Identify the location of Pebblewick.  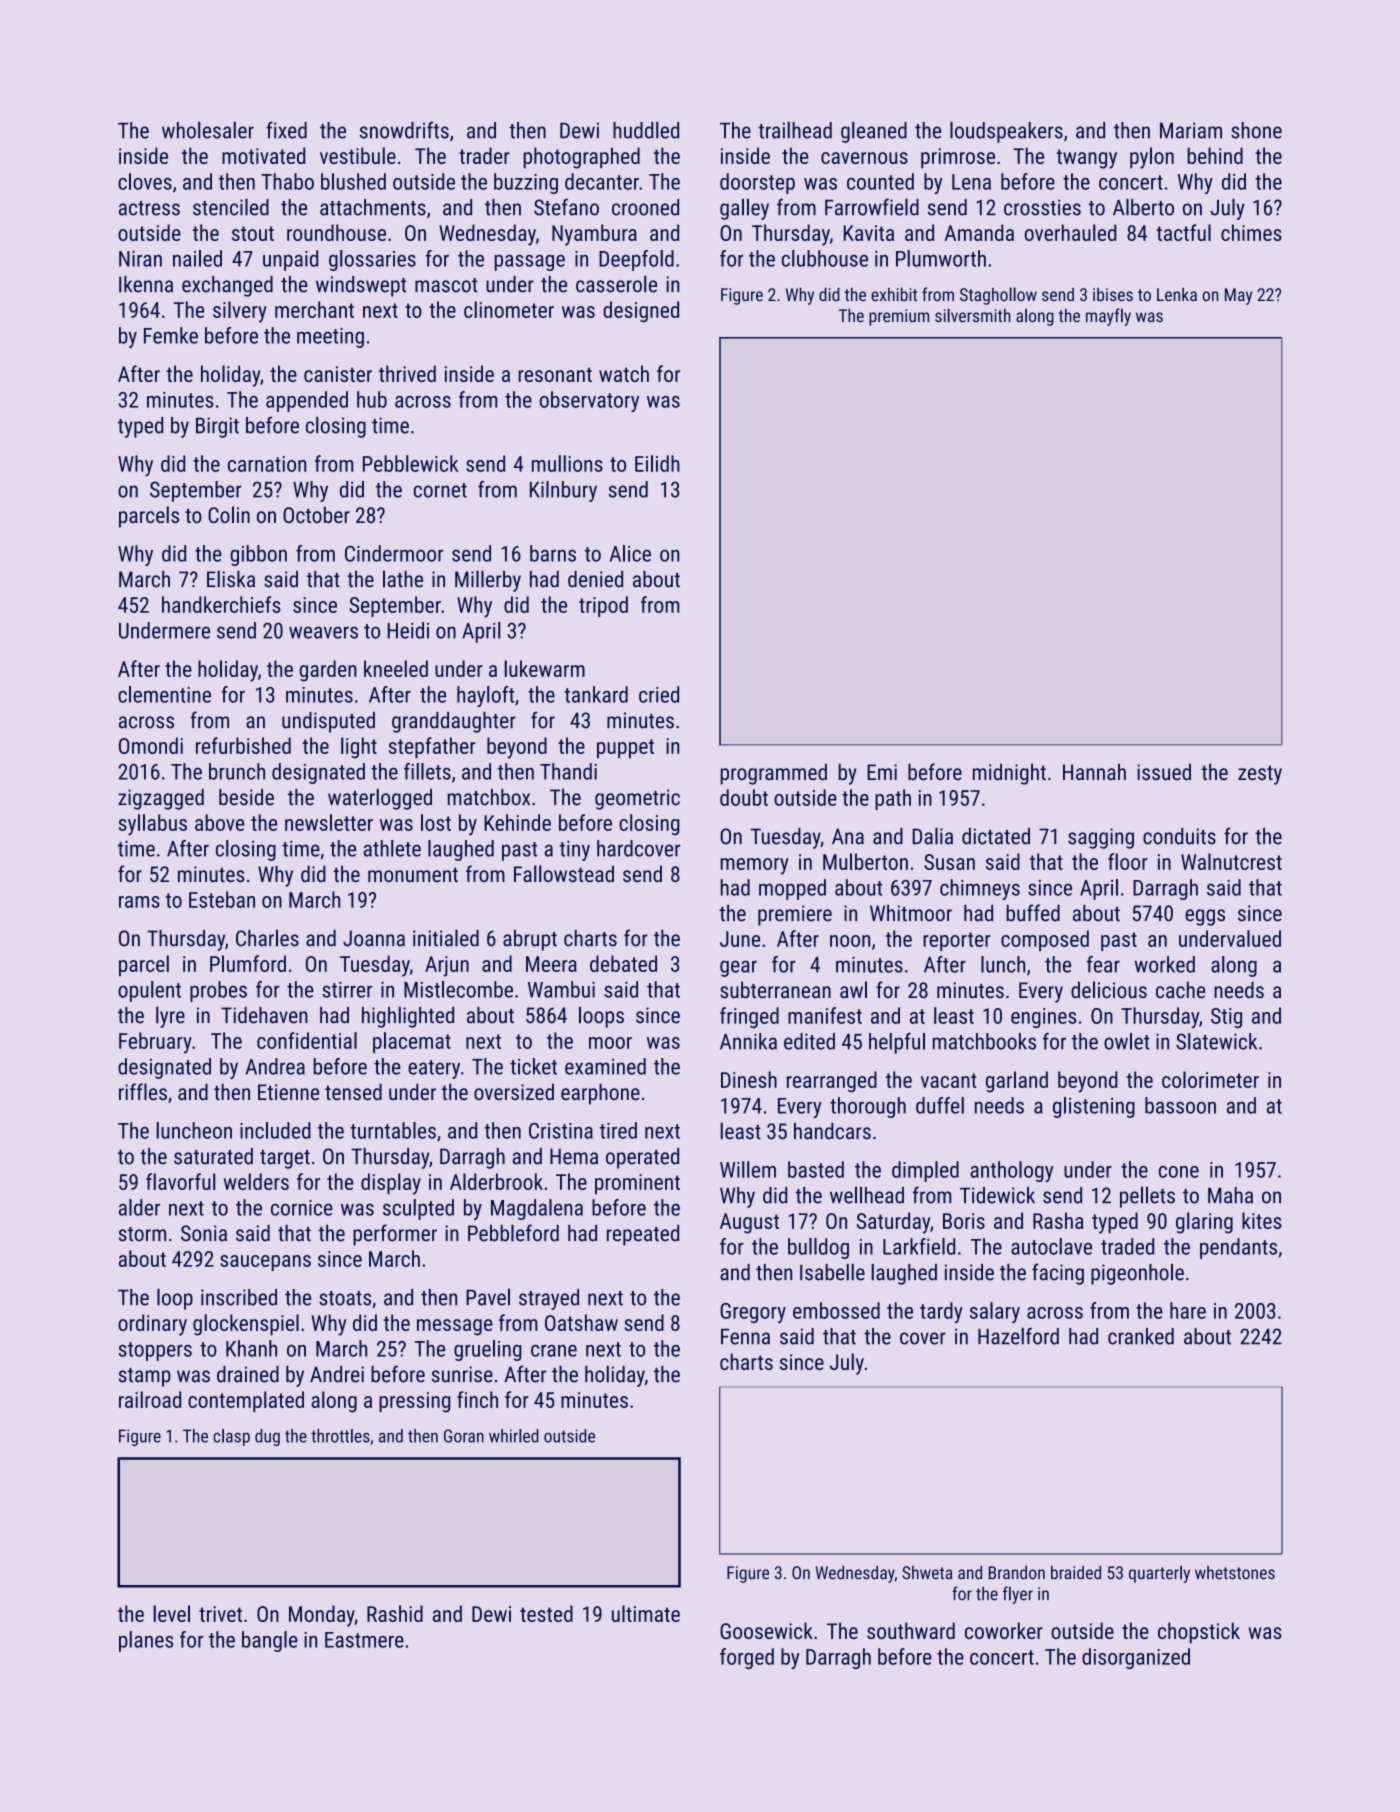
(410, 463).
